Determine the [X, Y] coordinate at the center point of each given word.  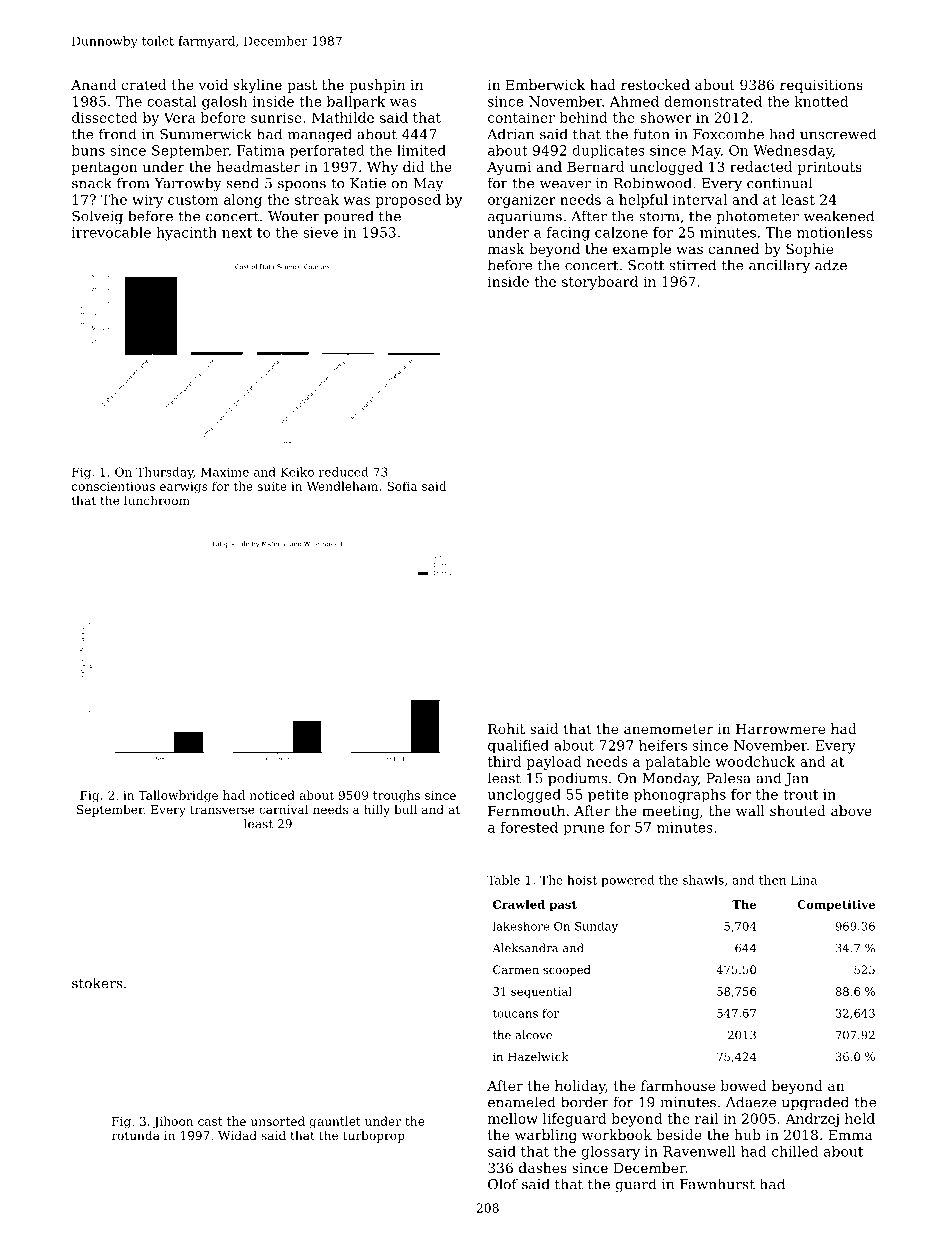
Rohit [506, 728]
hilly [377, 810]
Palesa [728, 778]
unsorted [278, 1121]
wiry [147, 201]
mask [506, 248]
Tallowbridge [178, 796]
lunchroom [157, 500]
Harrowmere [780, 729]
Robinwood [653, 183]
